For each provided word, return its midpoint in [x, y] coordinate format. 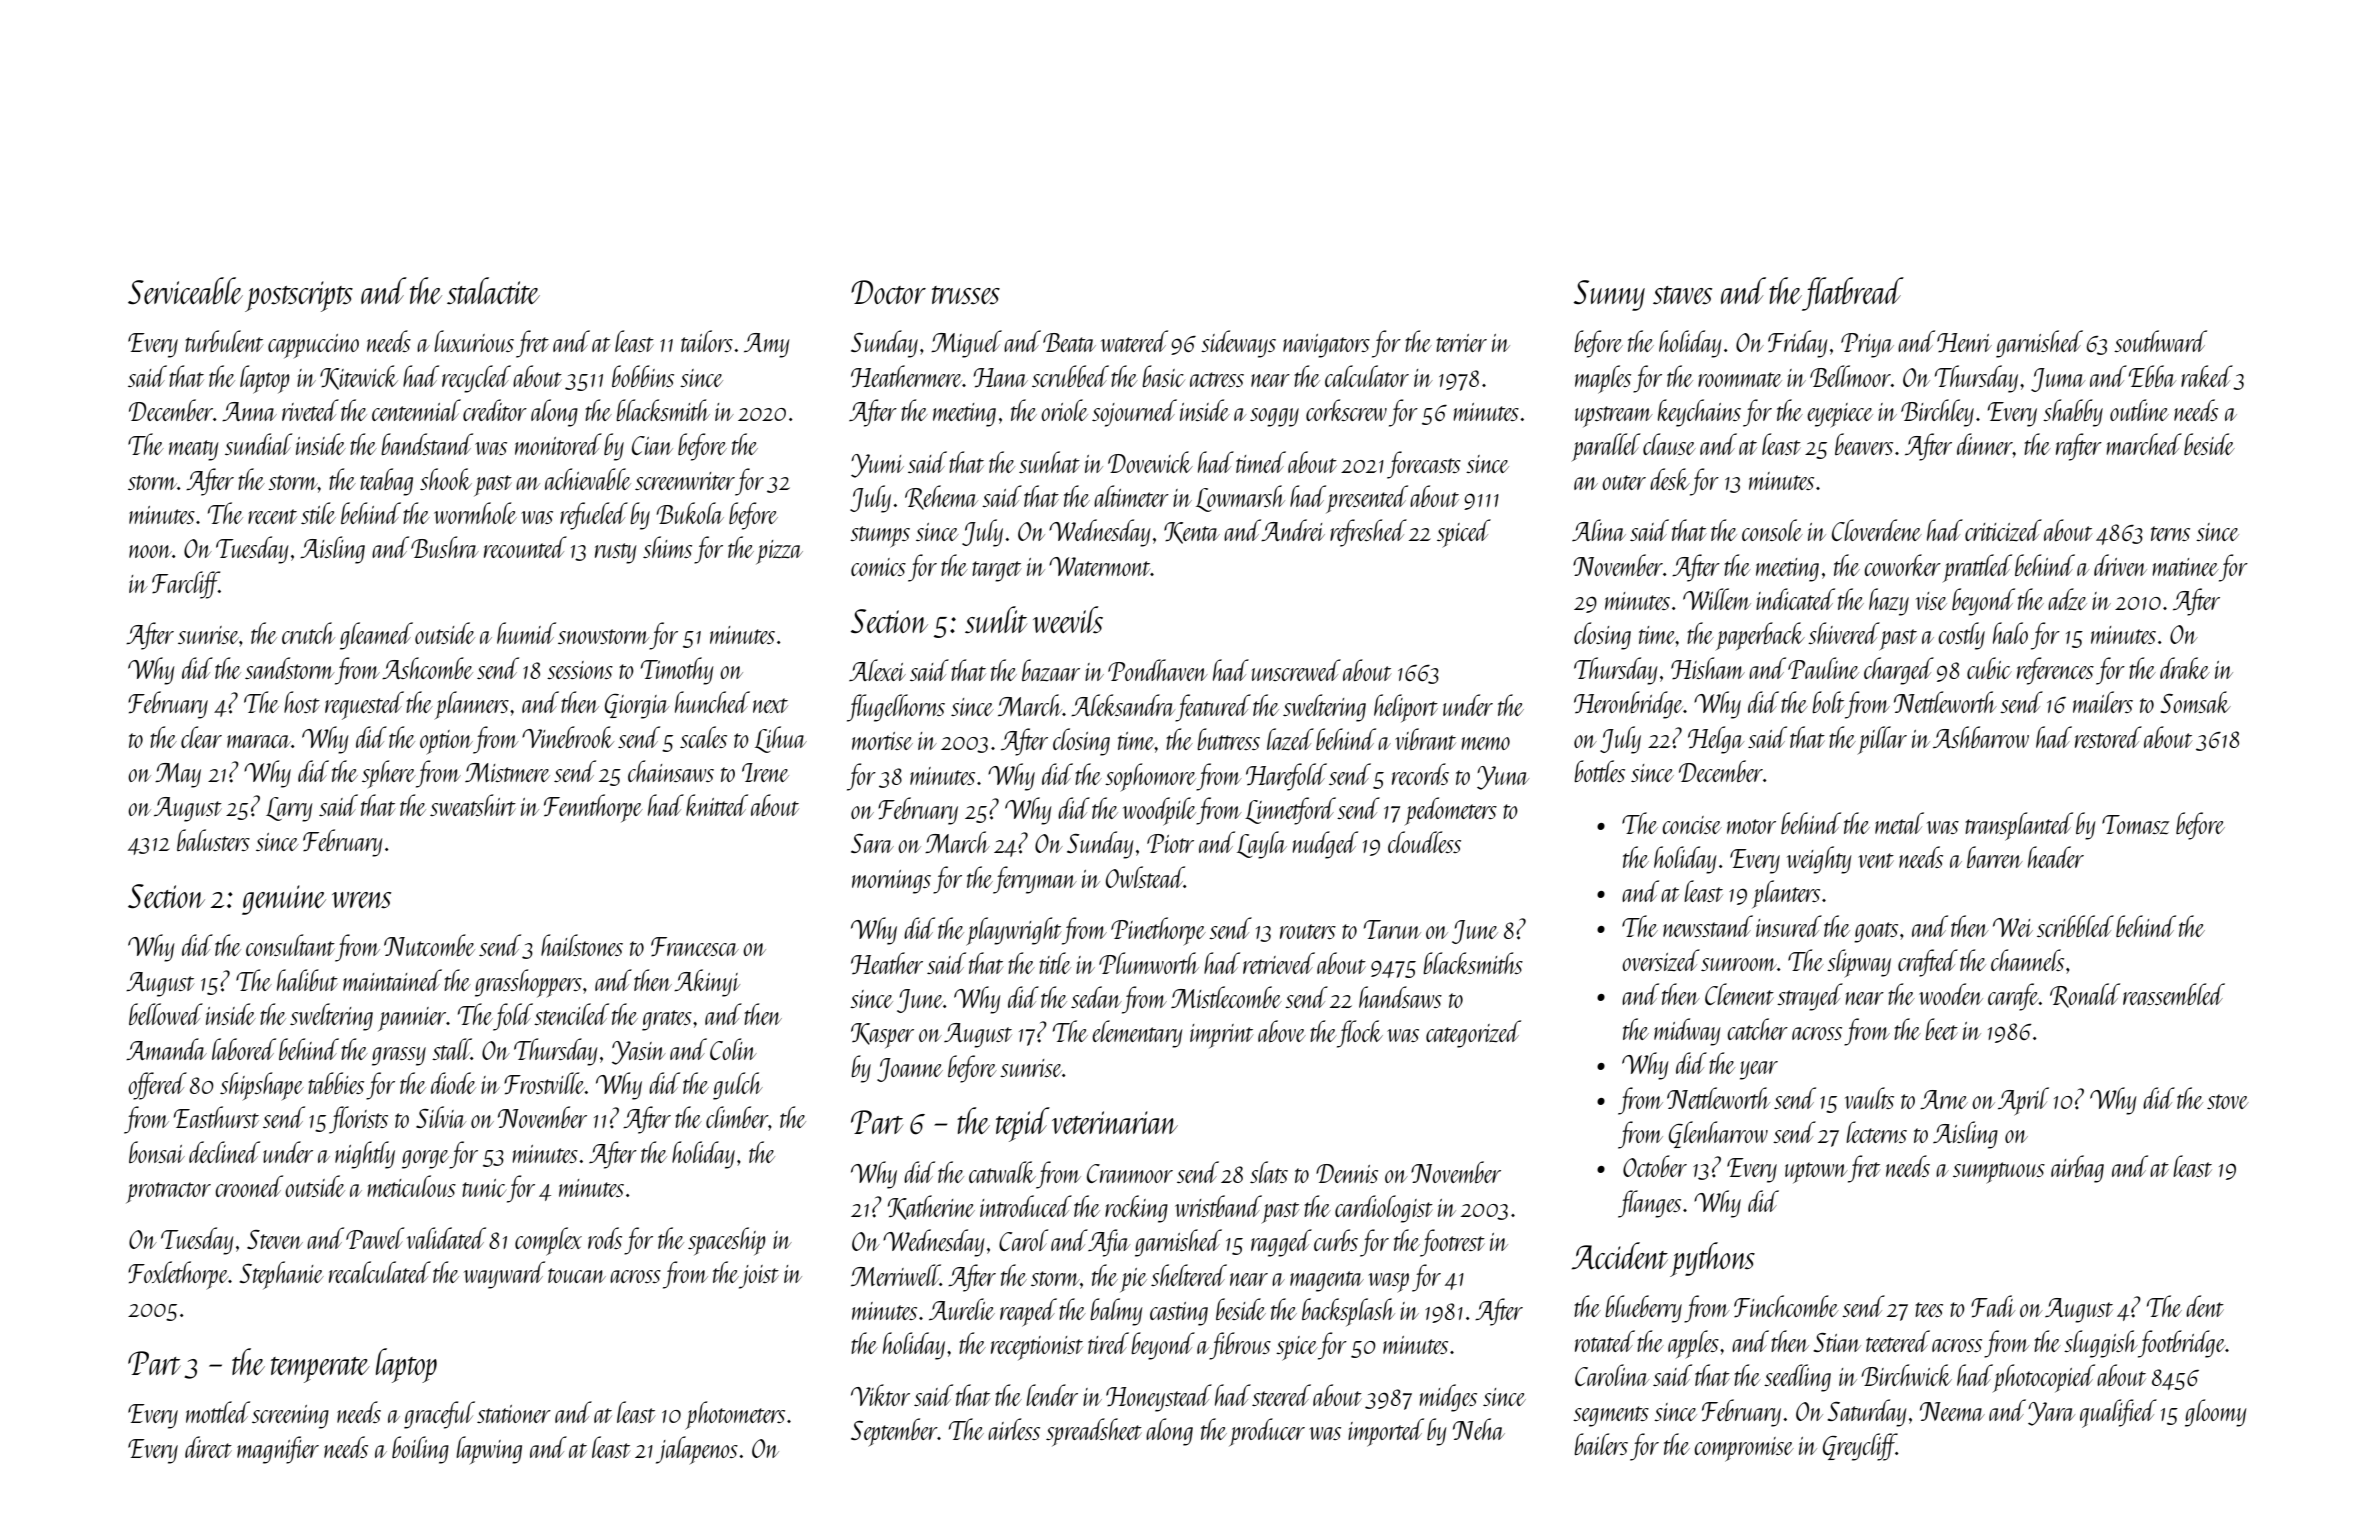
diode [453, 1083]
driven [2120, 565]
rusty [616, 553]
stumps [880, 537]
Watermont [1100, 566]
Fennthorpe [593, 808]
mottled [218, 1412]
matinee [2185, 567]
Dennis [1347, 1173]
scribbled [2075, 926]
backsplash [1348, 1312]
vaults [1869, 1098]
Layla [1262, 845]
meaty [194, 450]
